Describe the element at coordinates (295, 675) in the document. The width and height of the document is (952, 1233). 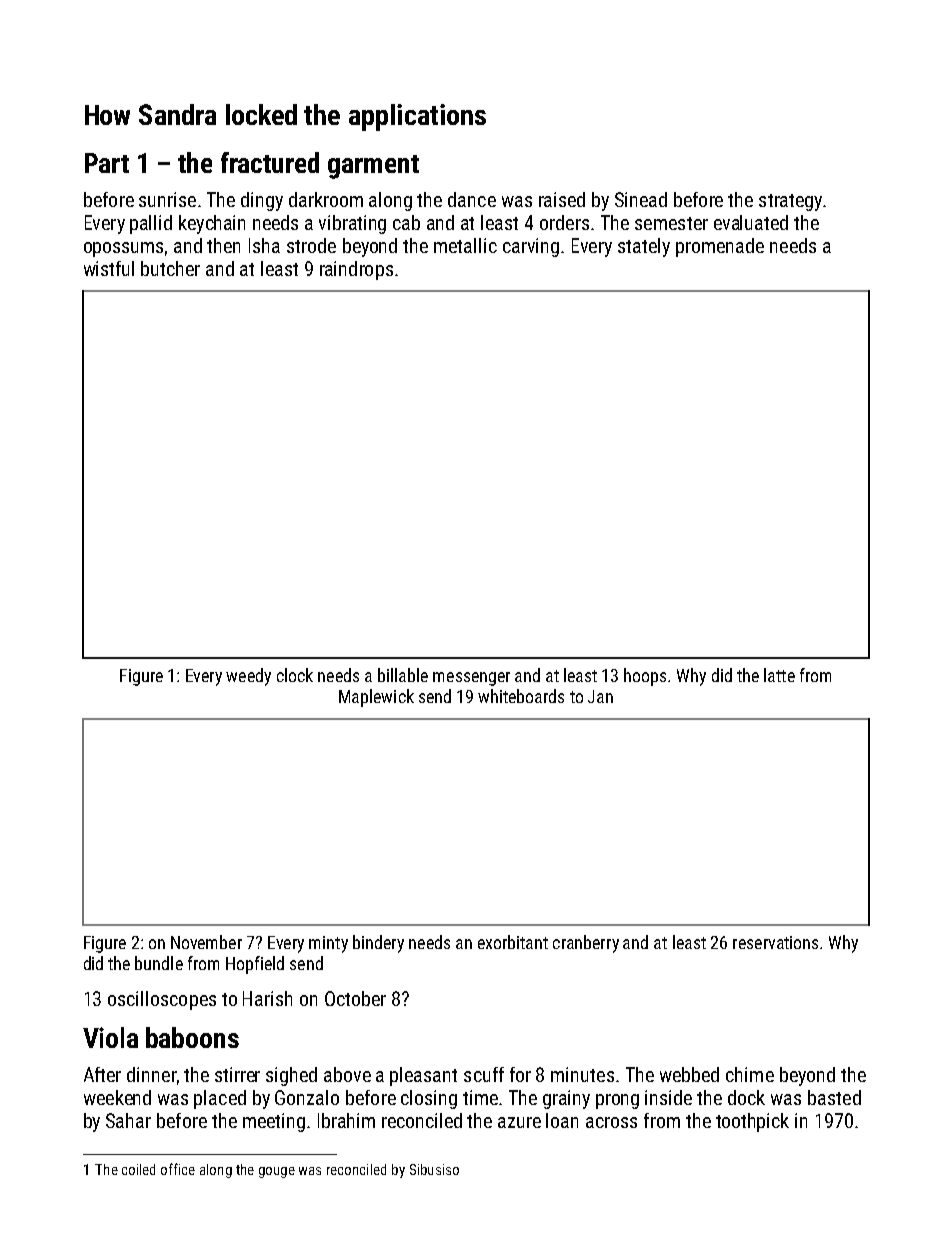
I see `clock` at that location.
